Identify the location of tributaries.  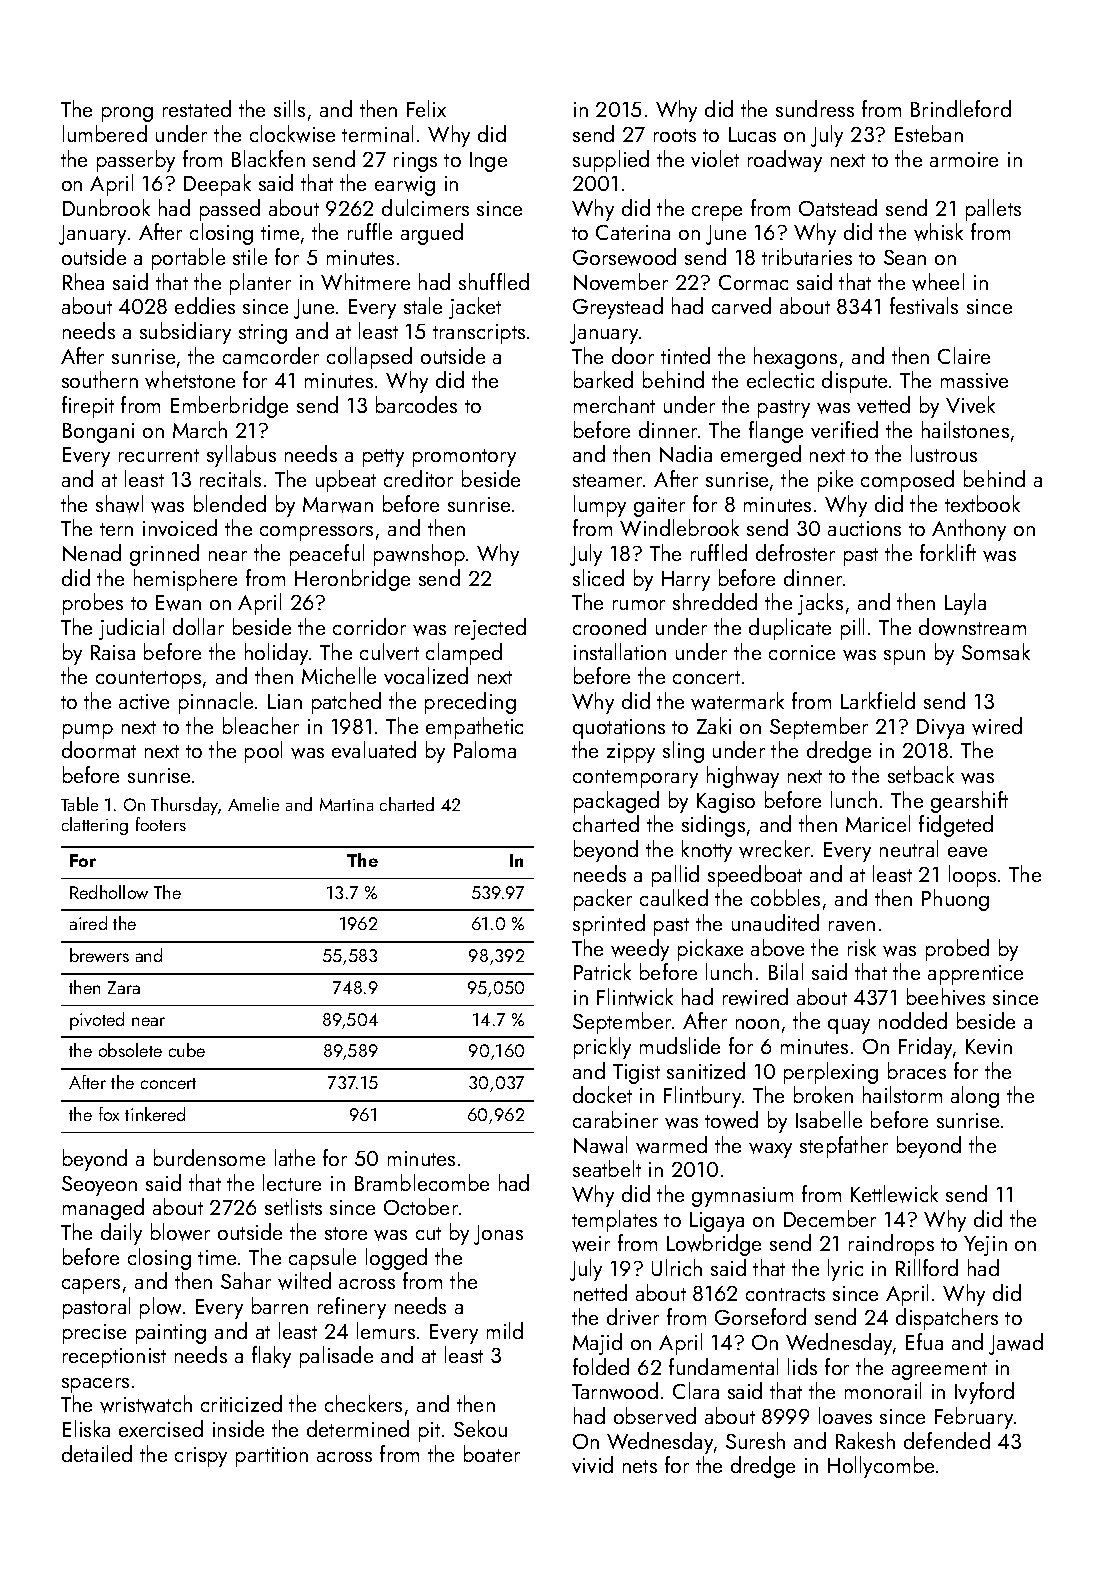
(807, 256).
